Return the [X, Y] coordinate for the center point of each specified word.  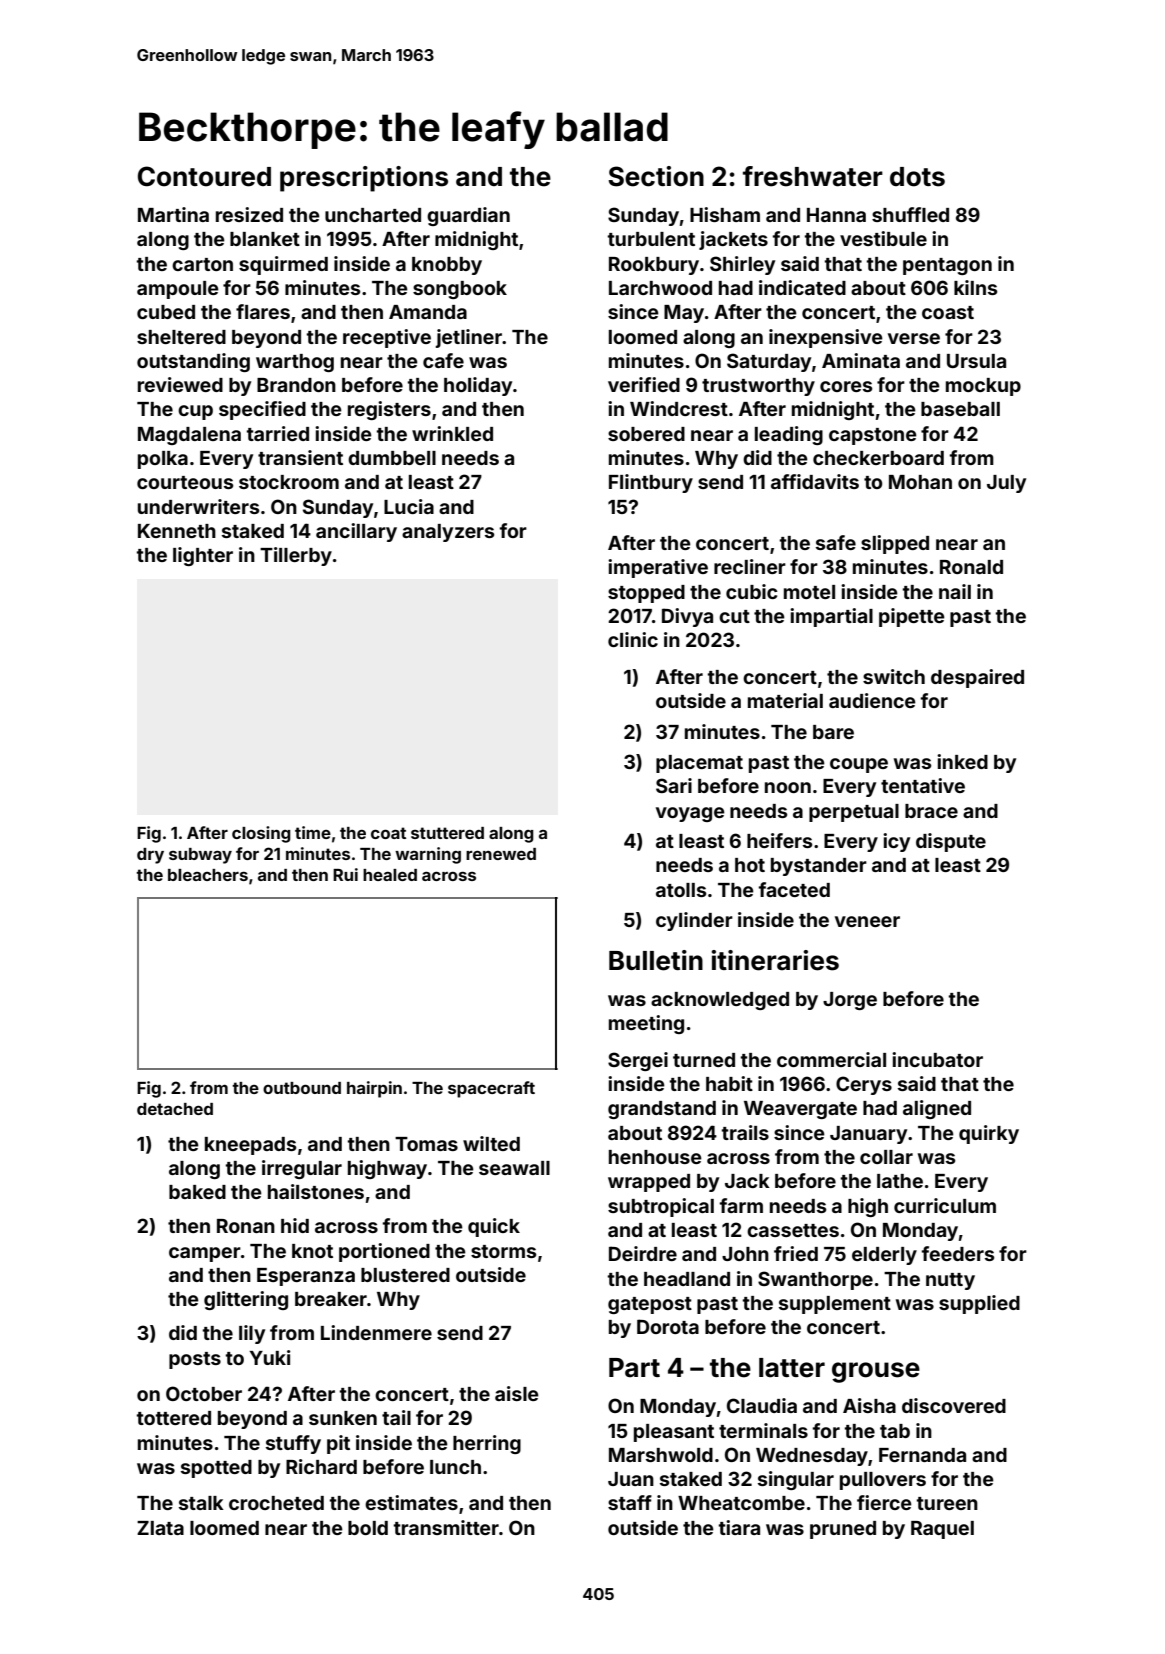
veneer [867, 921]
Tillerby [296, 556]
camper [205, 1254]
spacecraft [491, 1089]
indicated [802, 287]
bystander [819, 867]
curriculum [945, 1205]
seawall [514, 1168]
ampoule [178, 290]
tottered [174, 1418]
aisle [517, 1393]
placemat [699, 764]
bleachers [208, 875]
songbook [460, 290]
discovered [954, 1405]
